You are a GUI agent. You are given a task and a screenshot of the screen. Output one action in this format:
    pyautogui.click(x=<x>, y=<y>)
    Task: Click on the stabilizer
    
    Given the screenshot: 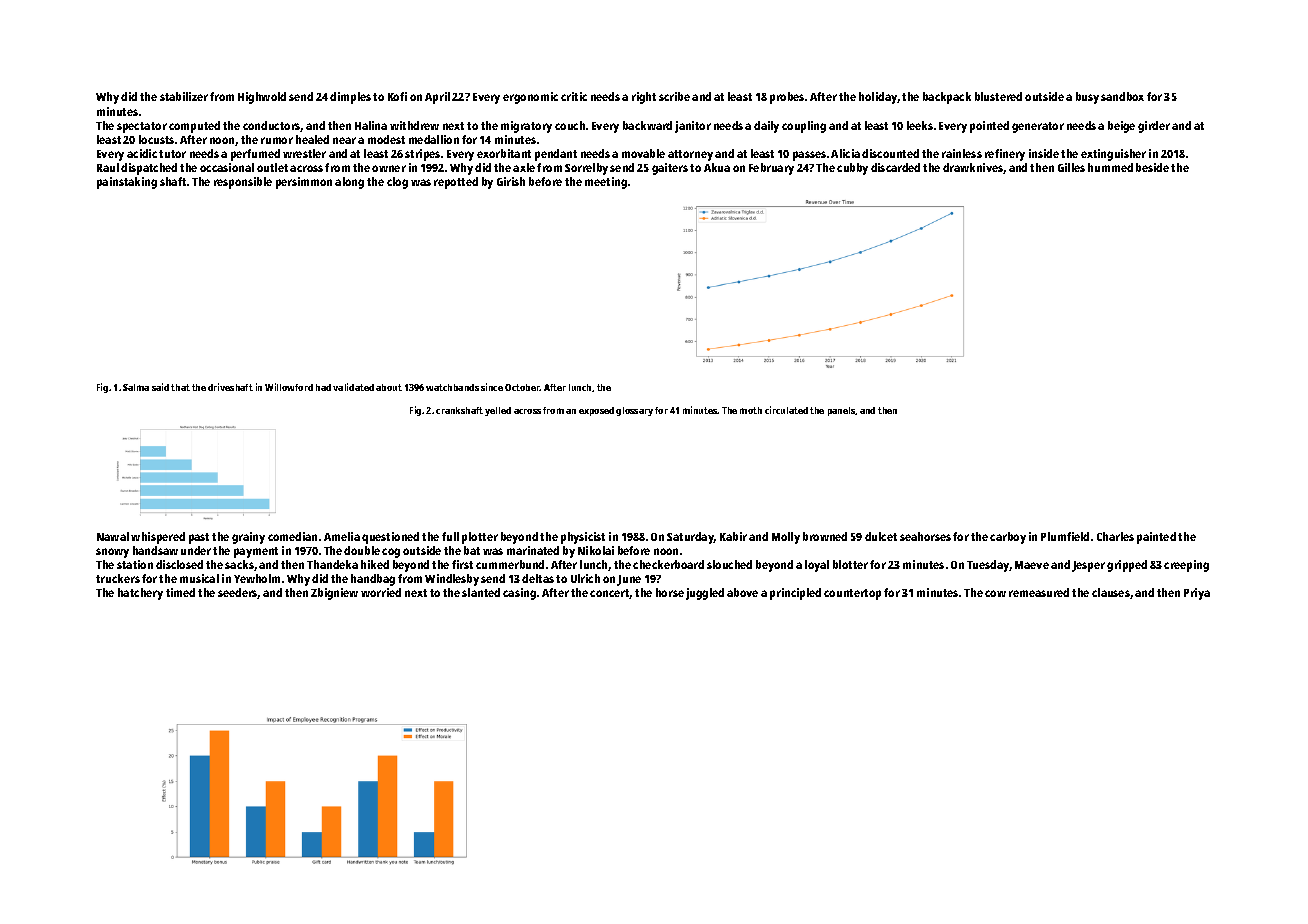 What is the action you would take?
    pyautogui.click(x=184, y=96)
